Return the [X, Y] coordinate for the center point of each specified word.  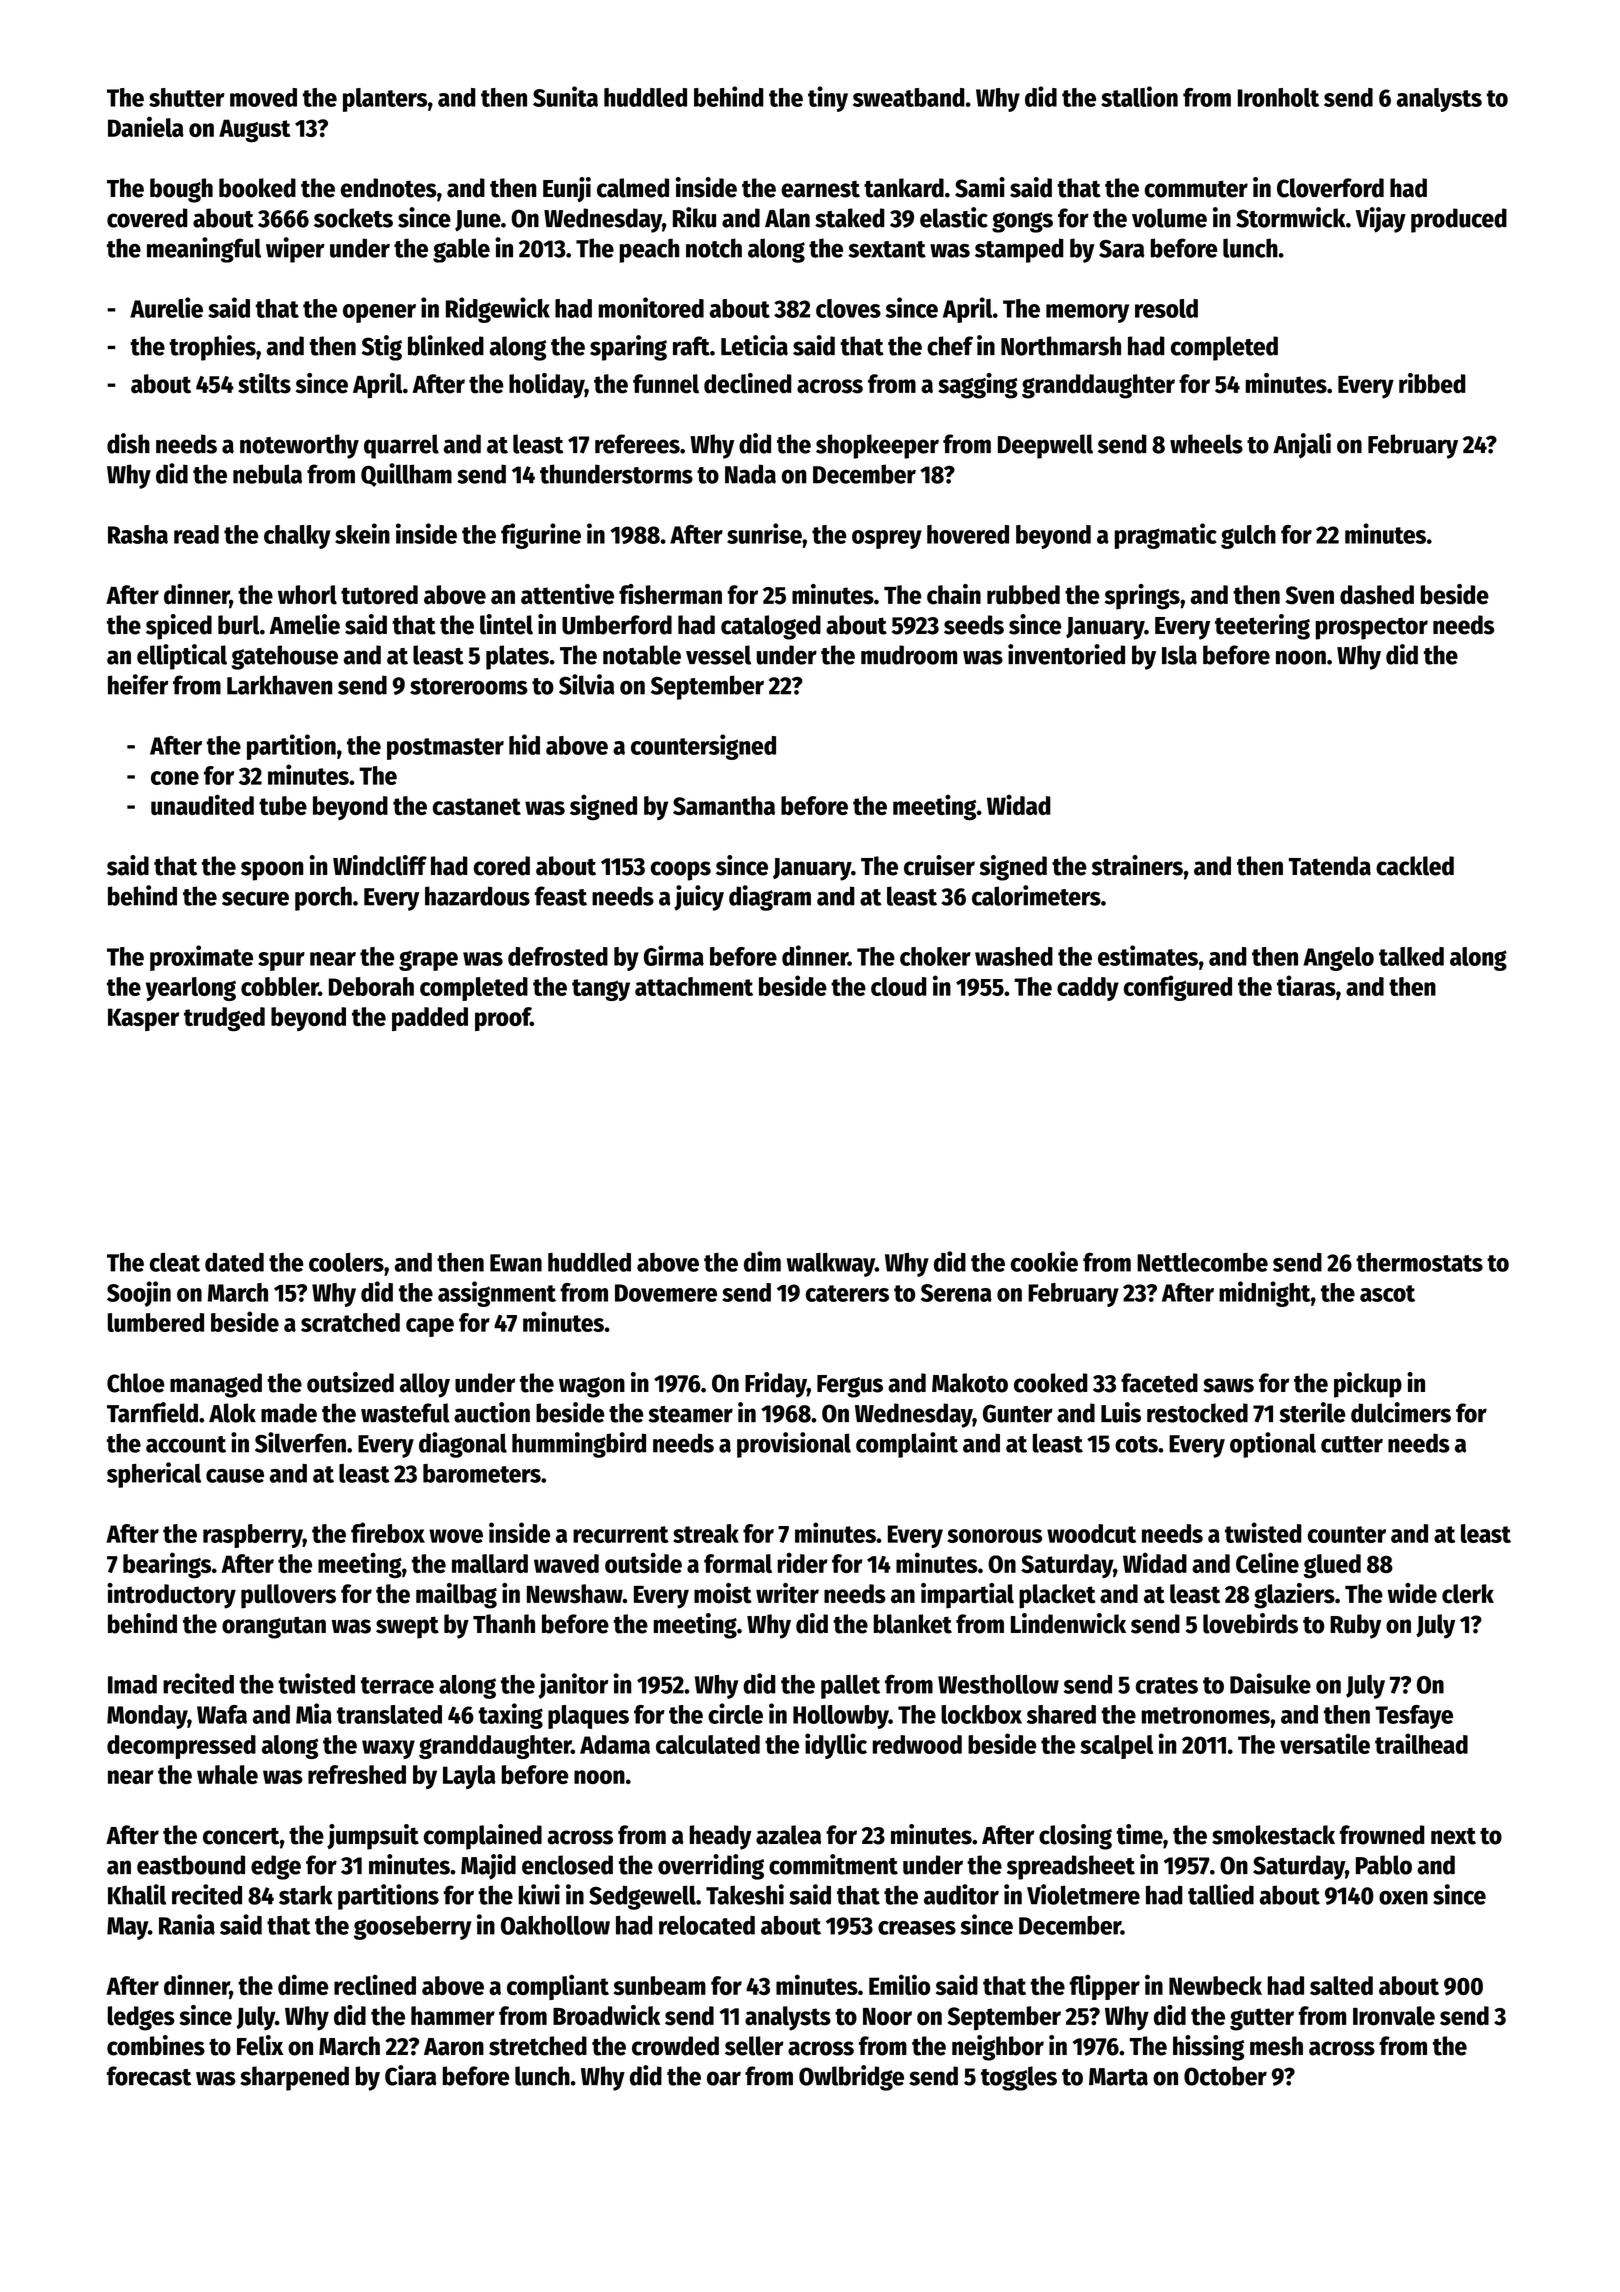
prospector [1372, 628]
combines [156, 2045]
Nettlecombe [1202, 1262]
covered [147, 218]
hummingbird [579, 1445]
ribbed [1432, 383]
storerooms [469, 686]
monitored [651, 307]
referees [637, 444]
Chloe [136, 1383]
